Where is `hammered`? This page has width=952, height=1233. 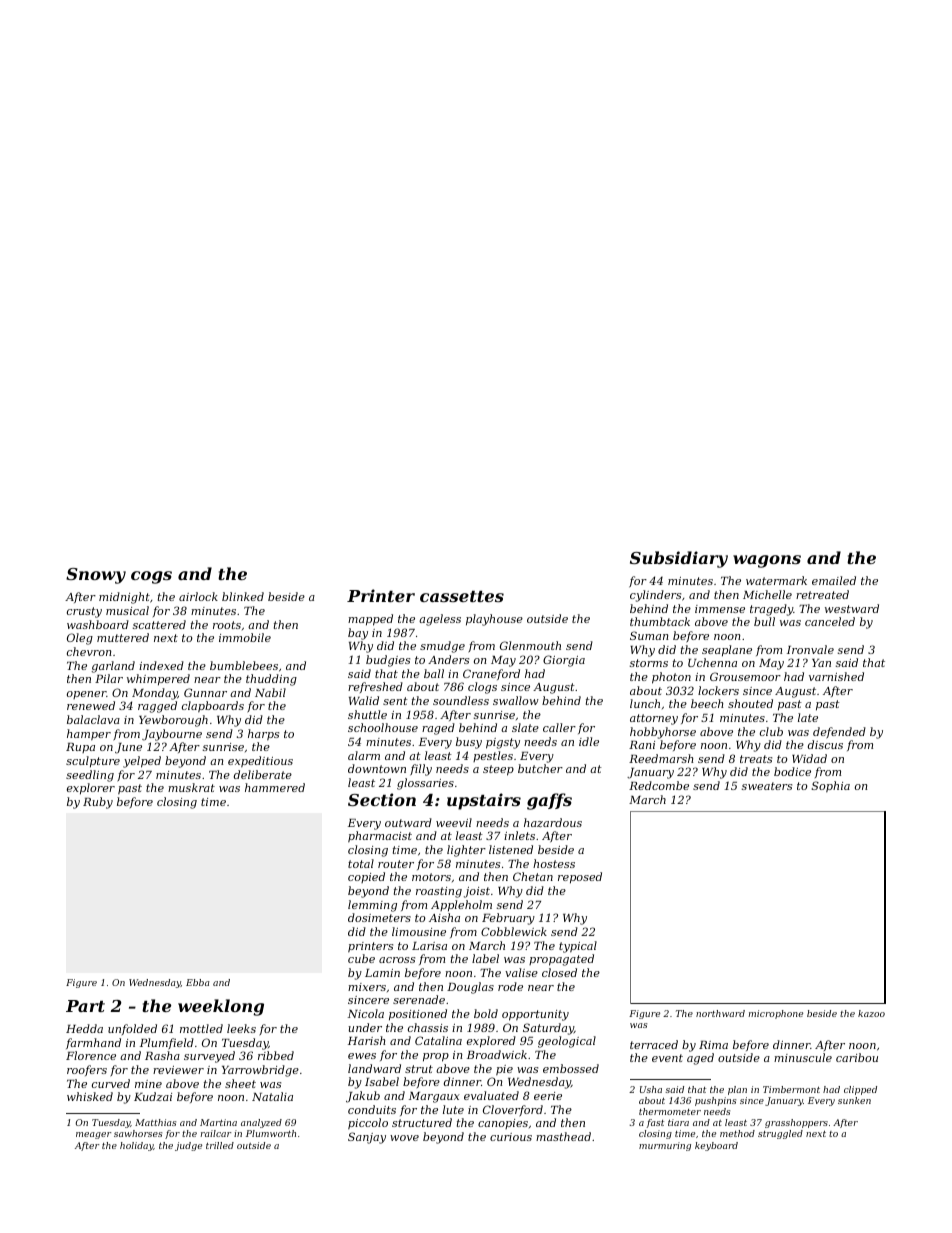
hammered is located at coordinates (275, 787).
